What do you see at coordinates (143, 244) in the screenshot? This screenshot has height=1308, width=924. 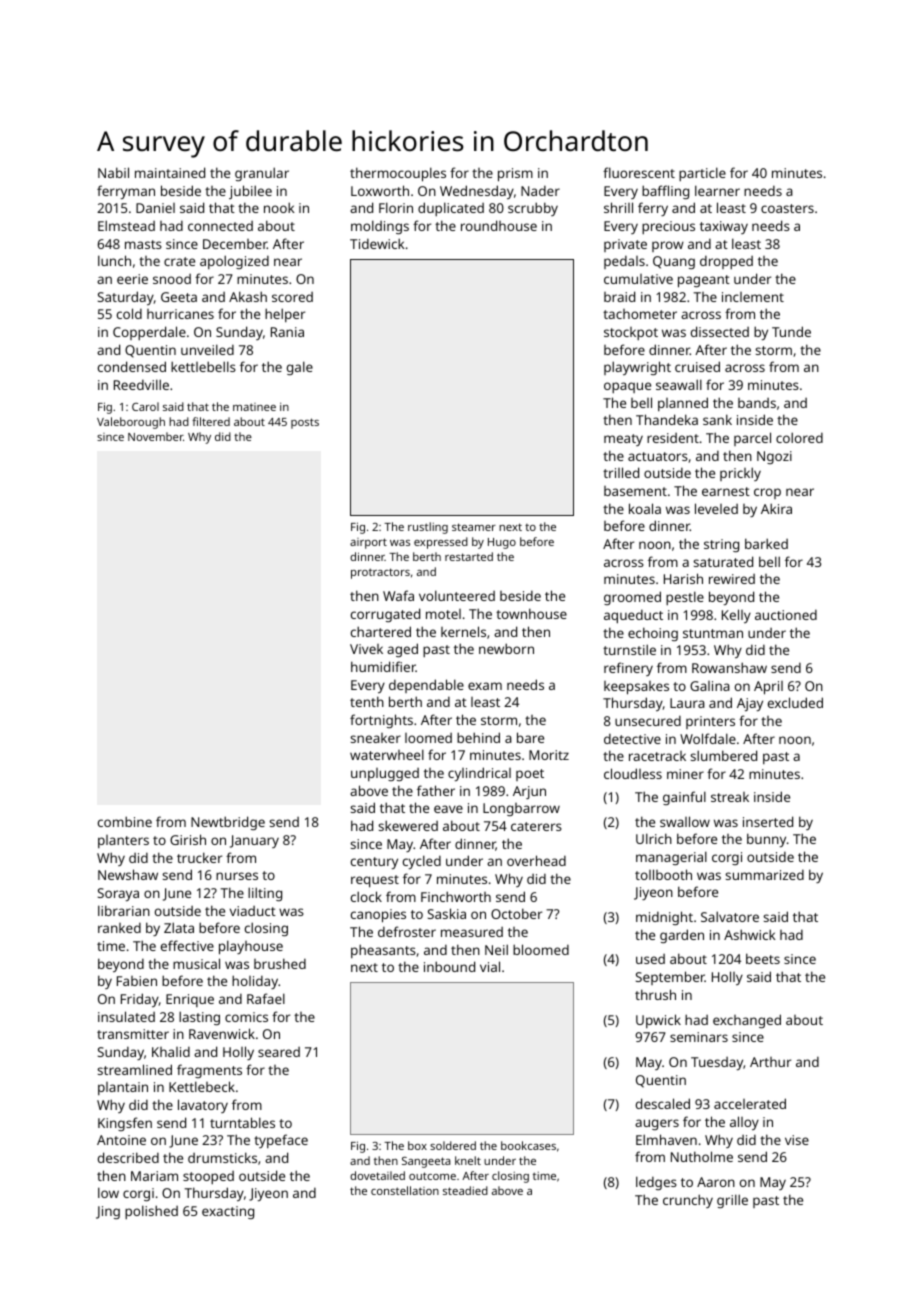 I see `masts` at bounding box center [143, 244].
